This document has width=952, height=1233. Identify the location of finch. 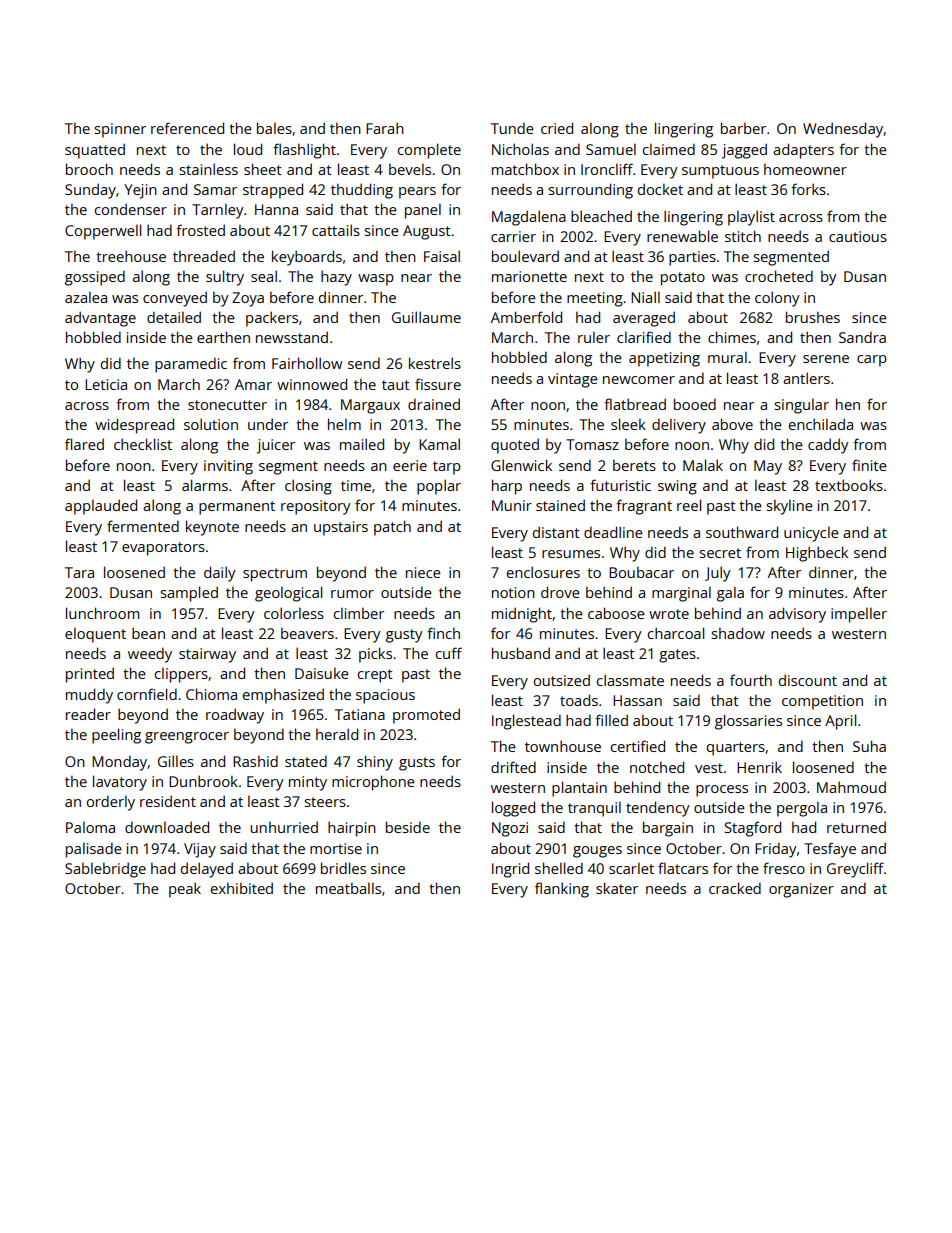
(443, 633).
